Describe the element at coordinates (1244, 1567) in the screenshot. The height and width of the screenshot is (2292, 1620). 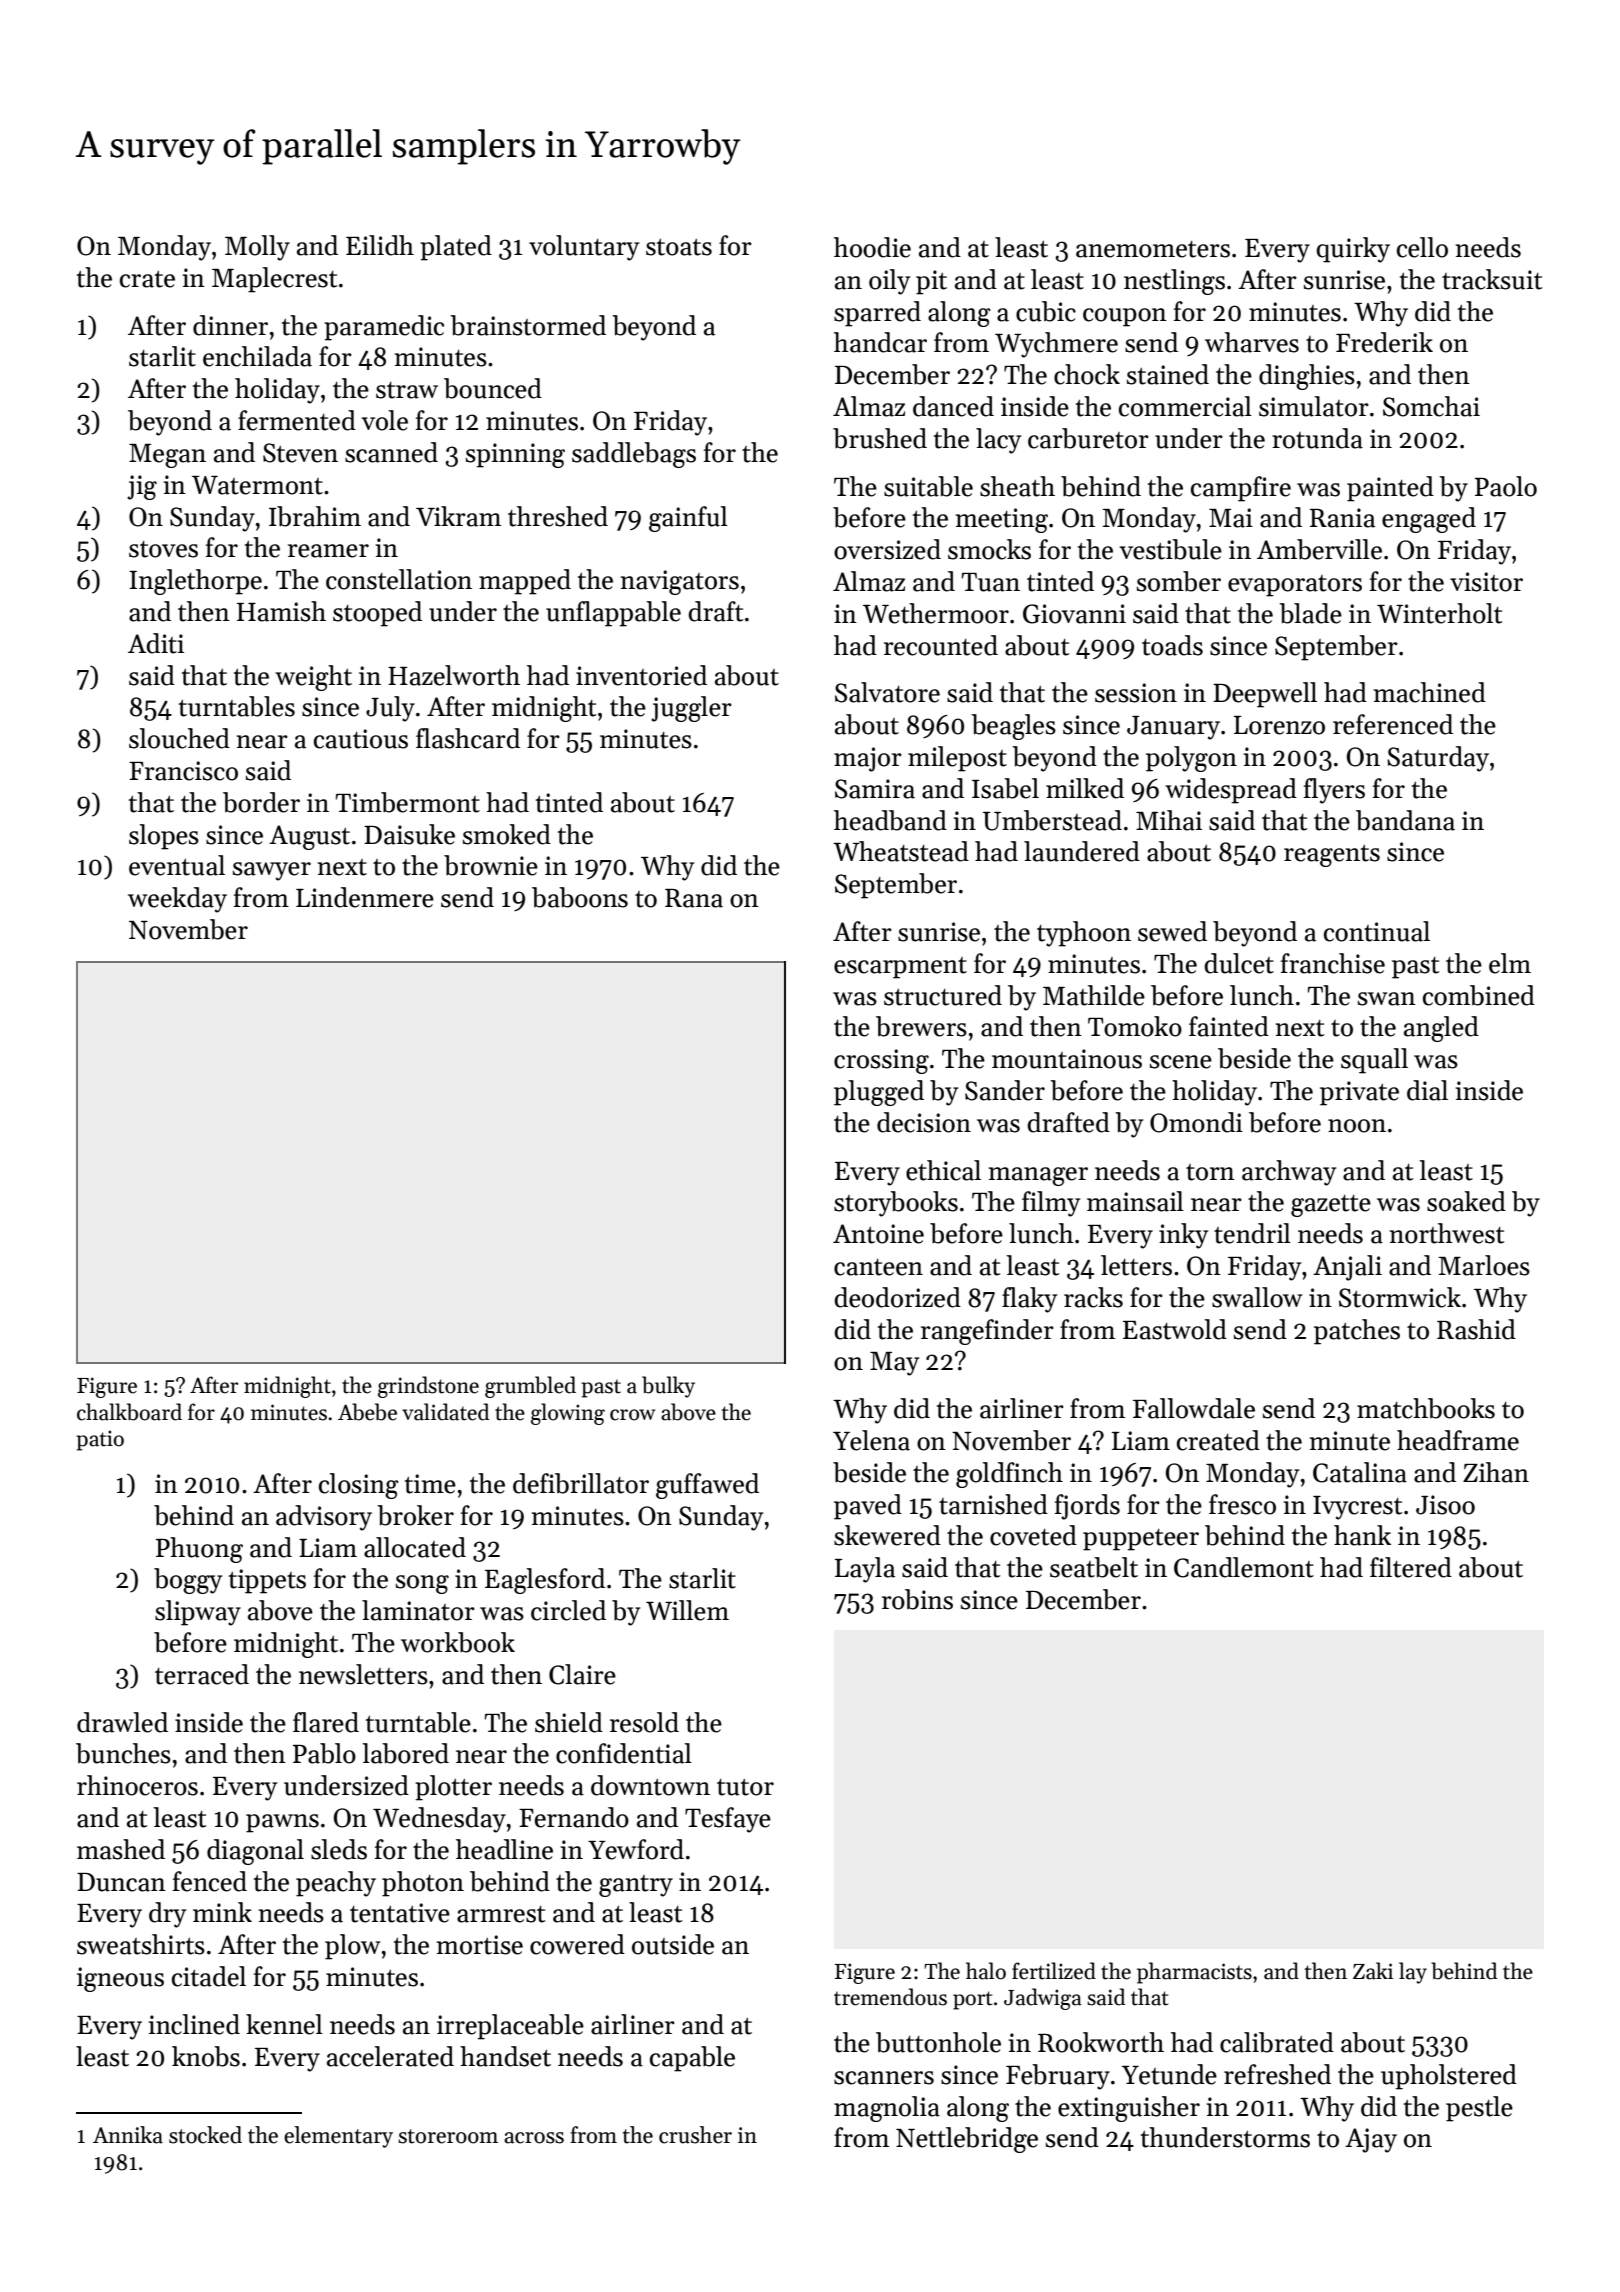
I see `Candlemont` at that location.
